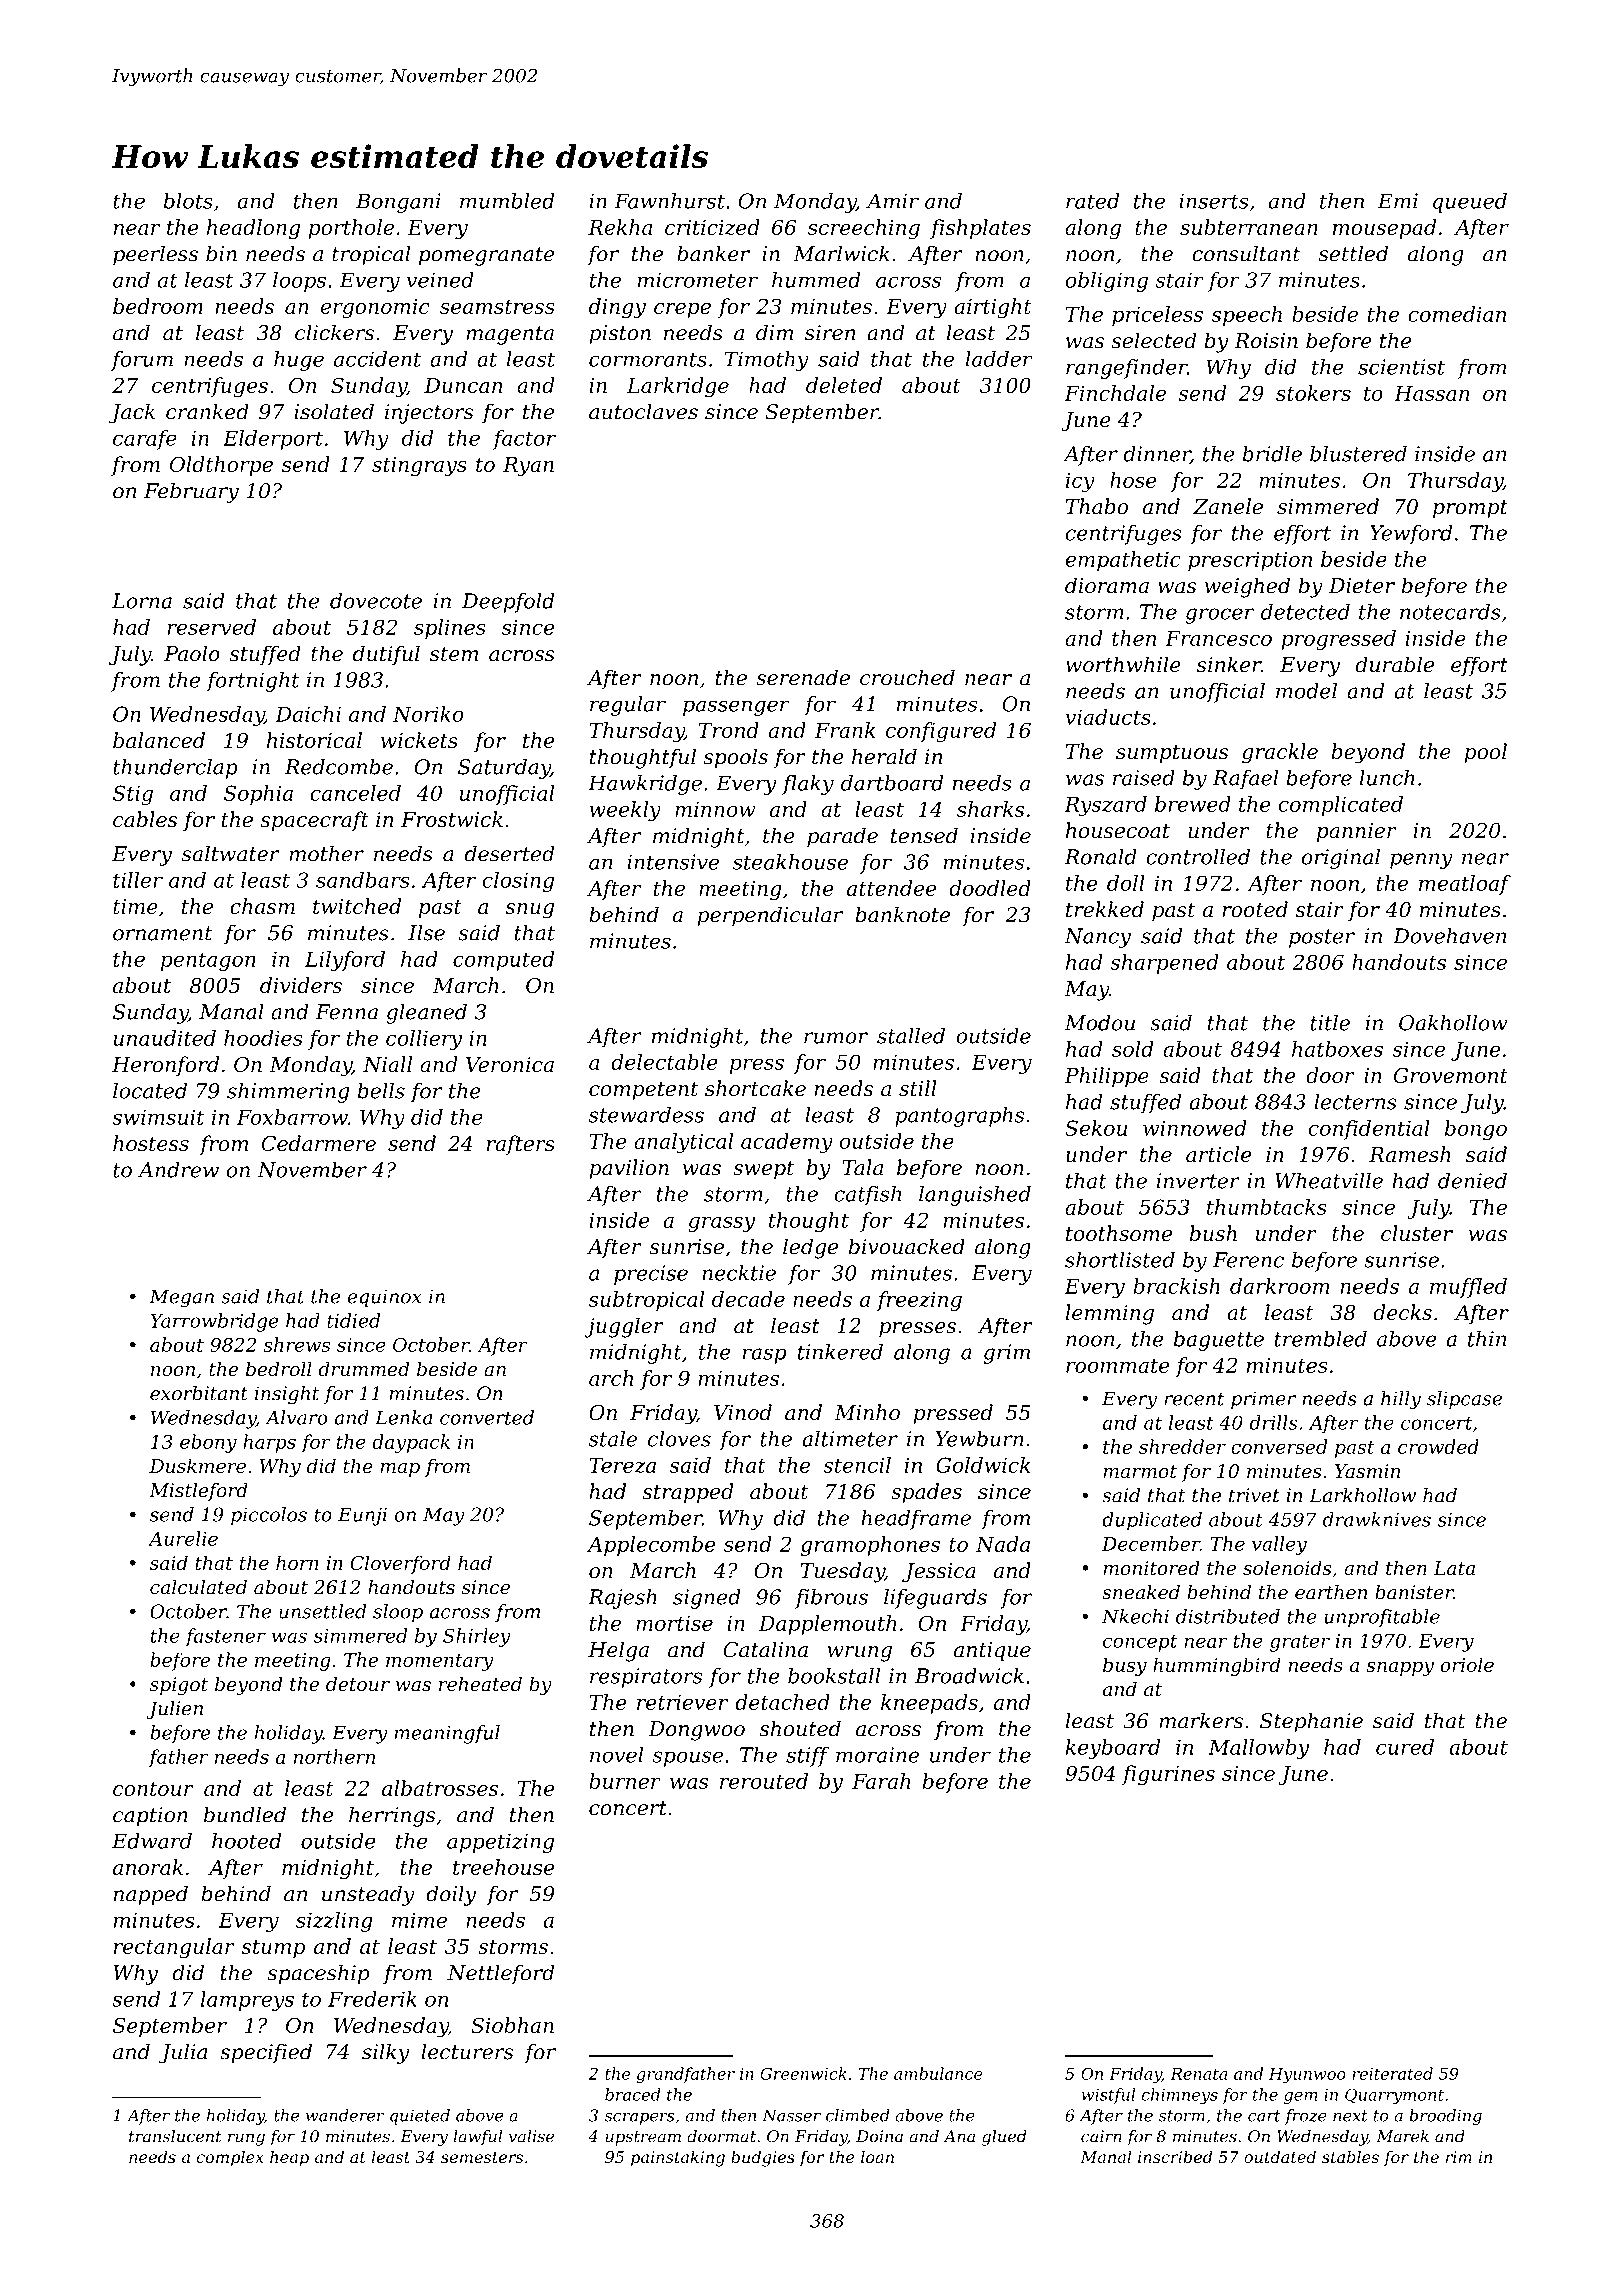 The height and width of the screenshot is (2292, 1620). Describe the element at coordinates (1175, 2156) in the screenshot. I see `inscribed` at that location.
